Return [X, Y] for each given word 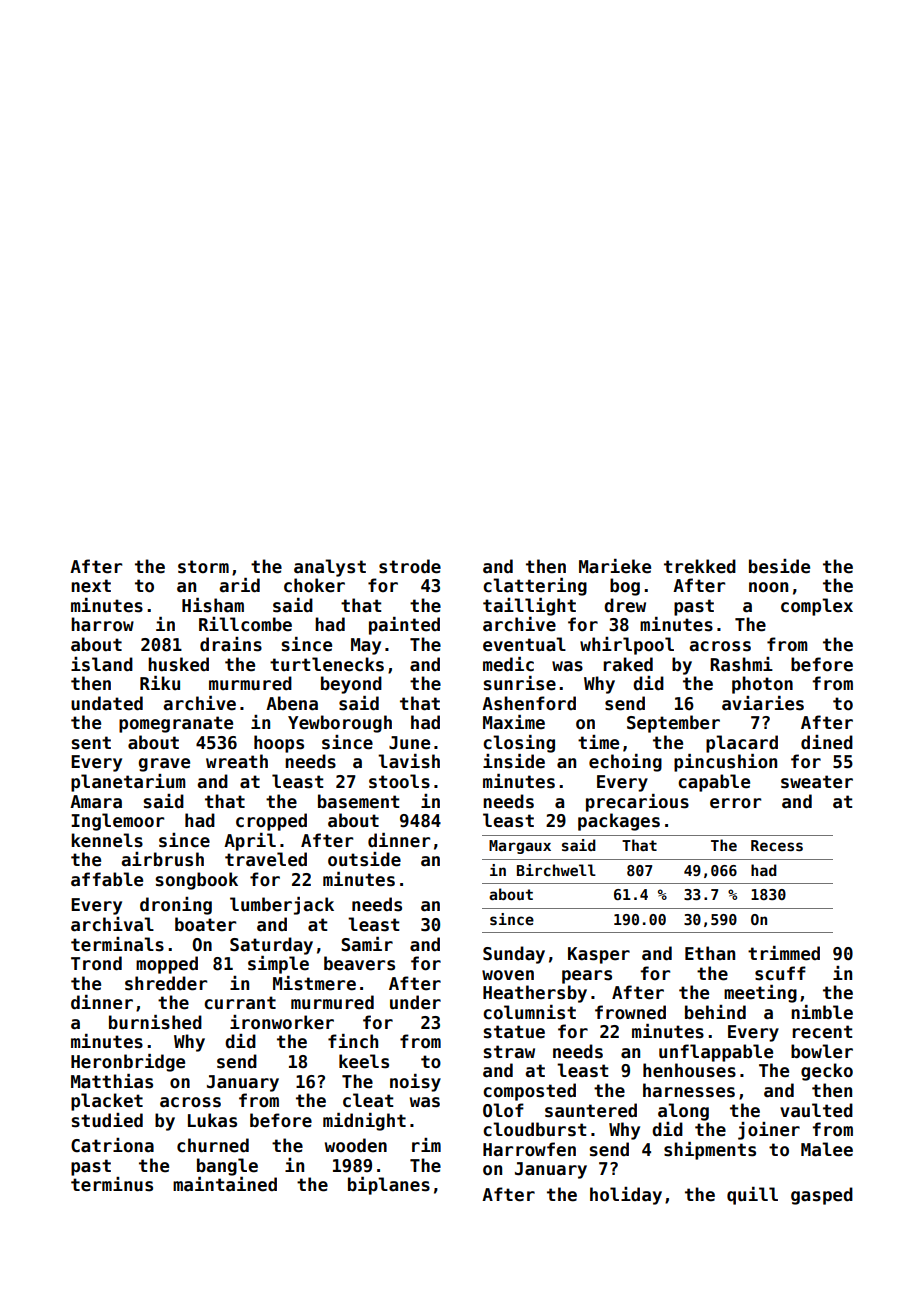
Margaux [520, 847]
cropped [271, 822]
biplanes [389, 1186]
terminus [112, 1184]
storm [203, 567]
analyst [330, 568]
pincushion [725, 763]
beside [779, 566]
